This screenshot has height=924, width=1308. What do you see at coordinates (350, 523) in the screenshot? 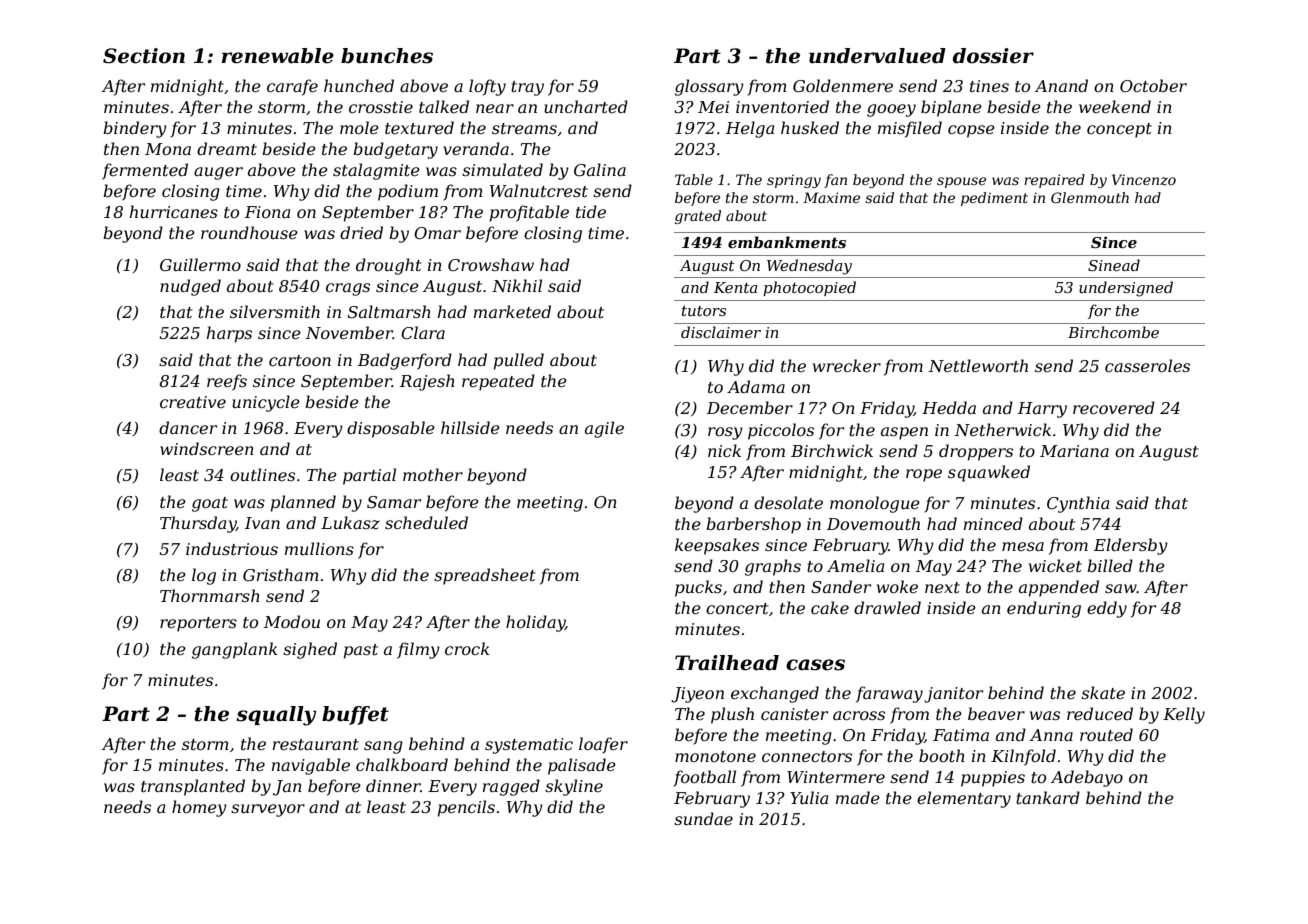
I see `Lukasz` at bounding box center [350, 523].
